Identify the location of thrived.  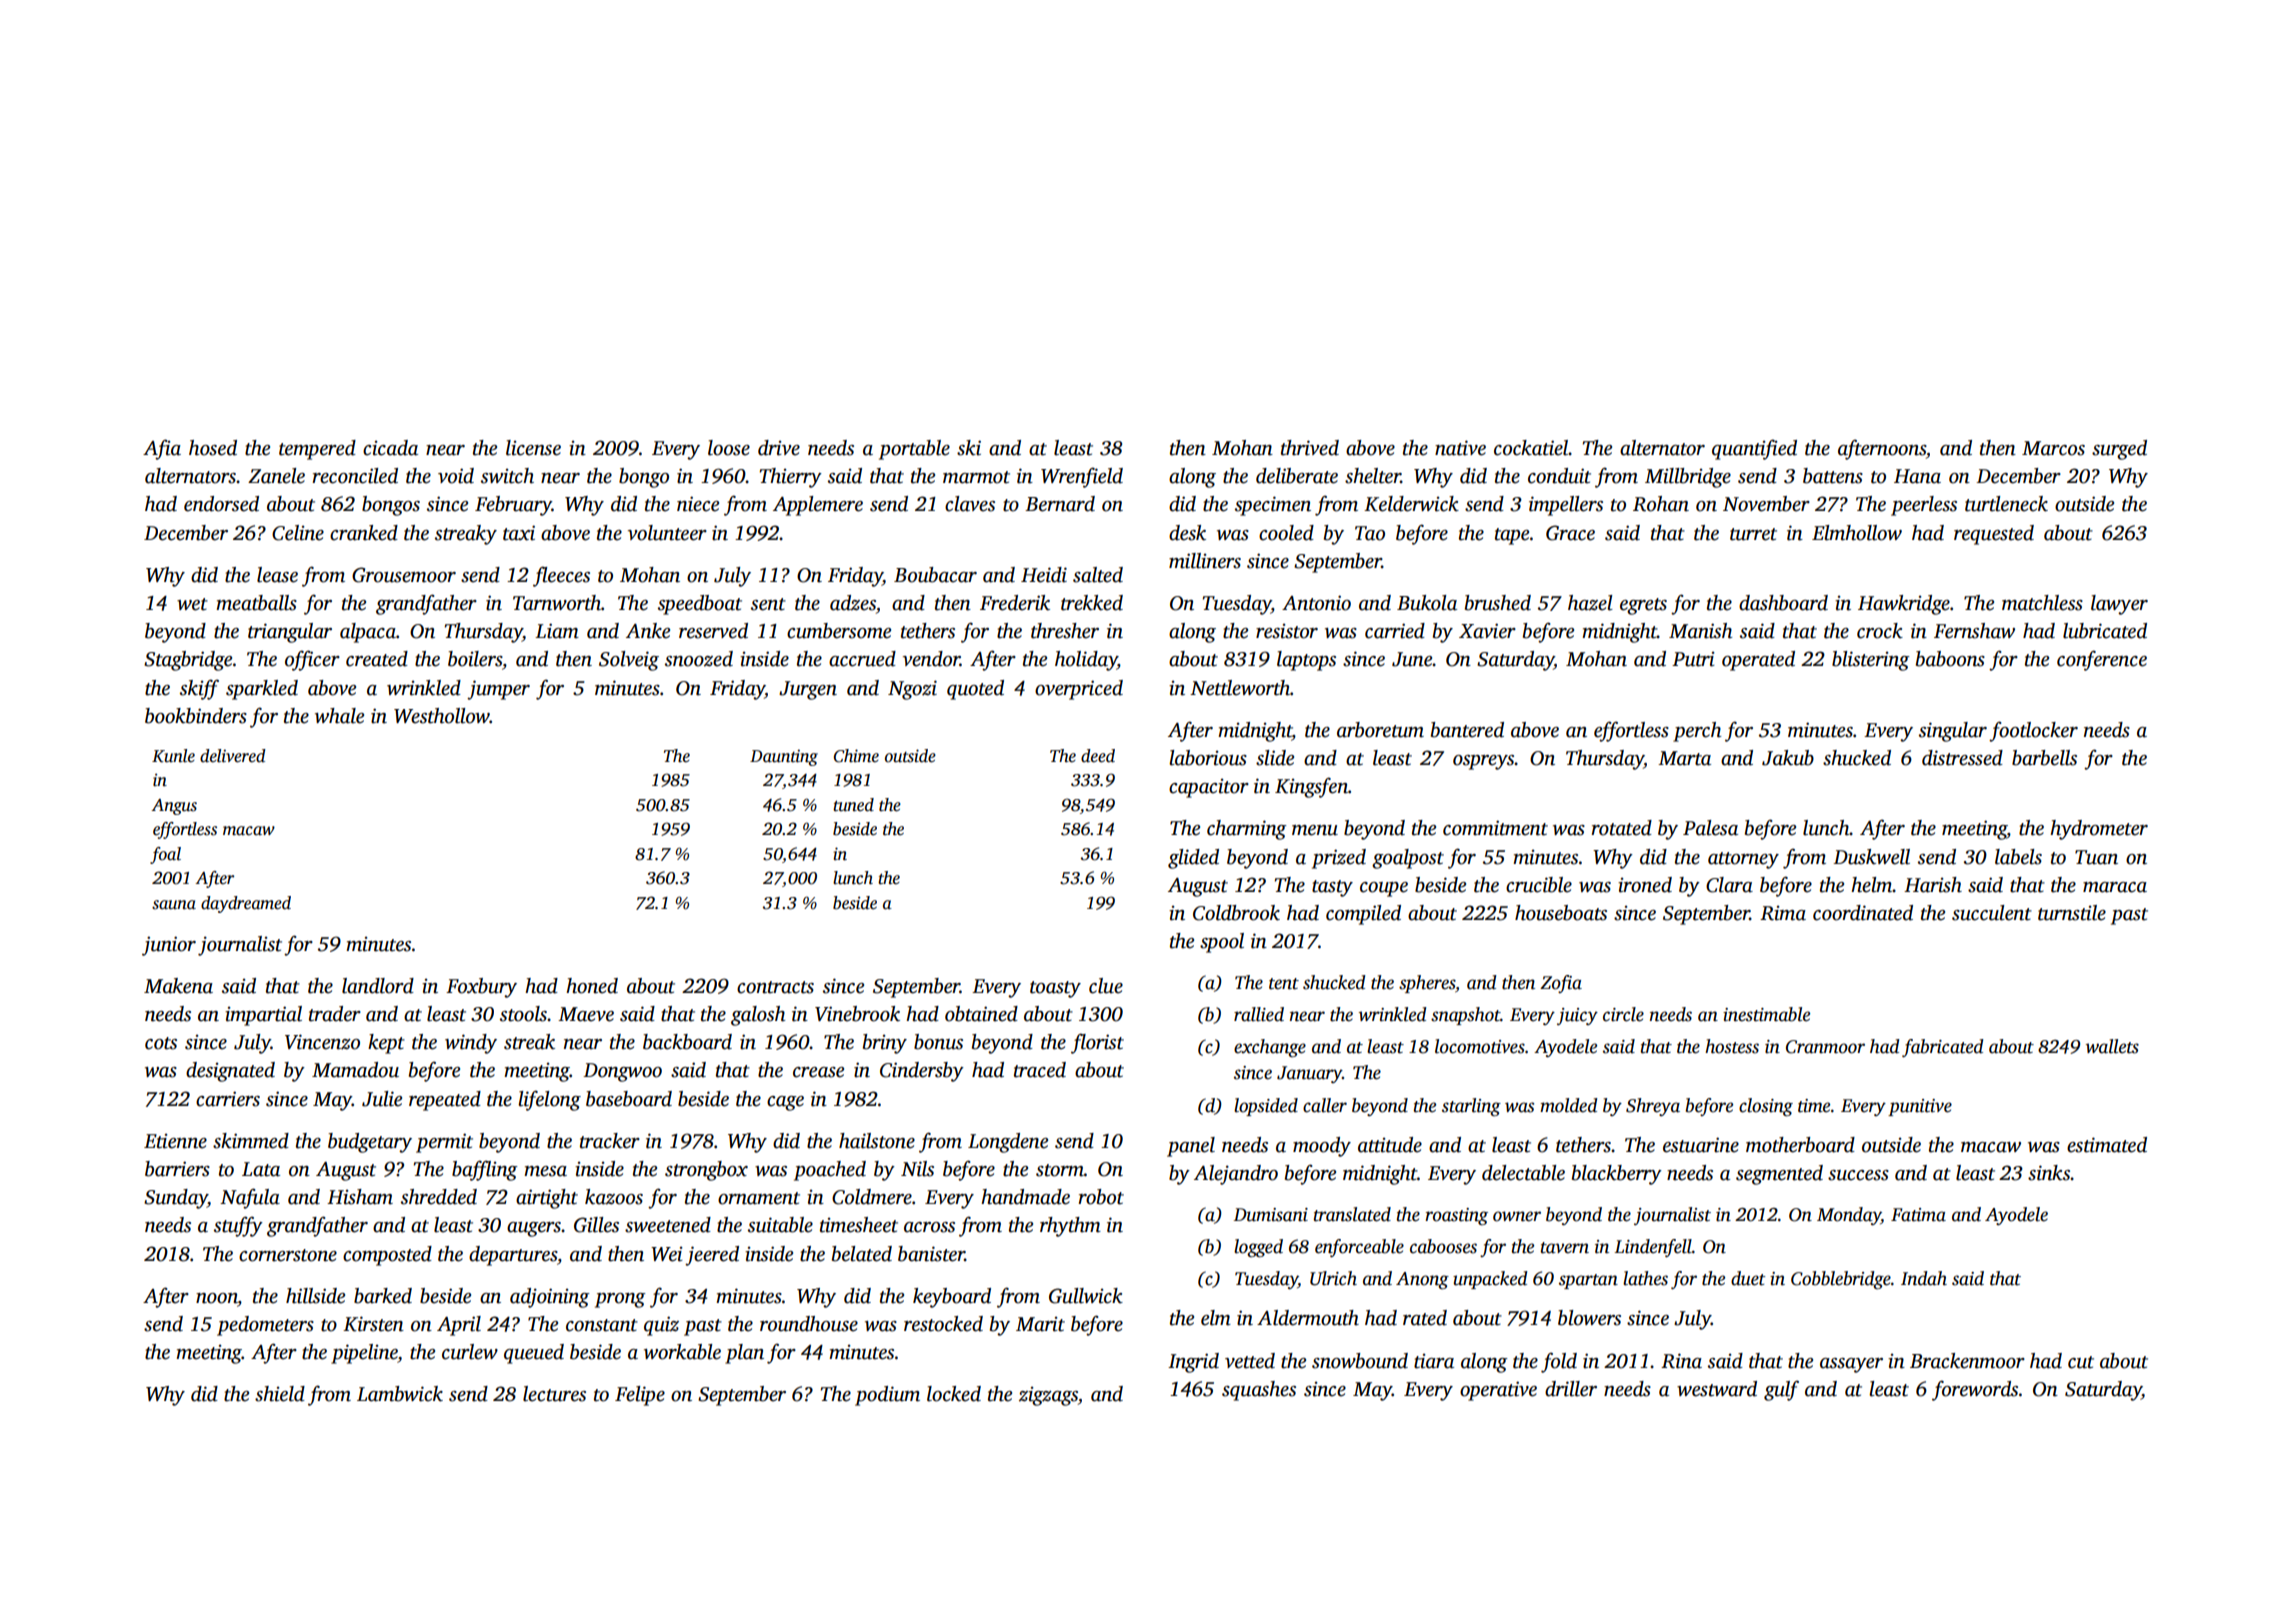
(1310, 448).
